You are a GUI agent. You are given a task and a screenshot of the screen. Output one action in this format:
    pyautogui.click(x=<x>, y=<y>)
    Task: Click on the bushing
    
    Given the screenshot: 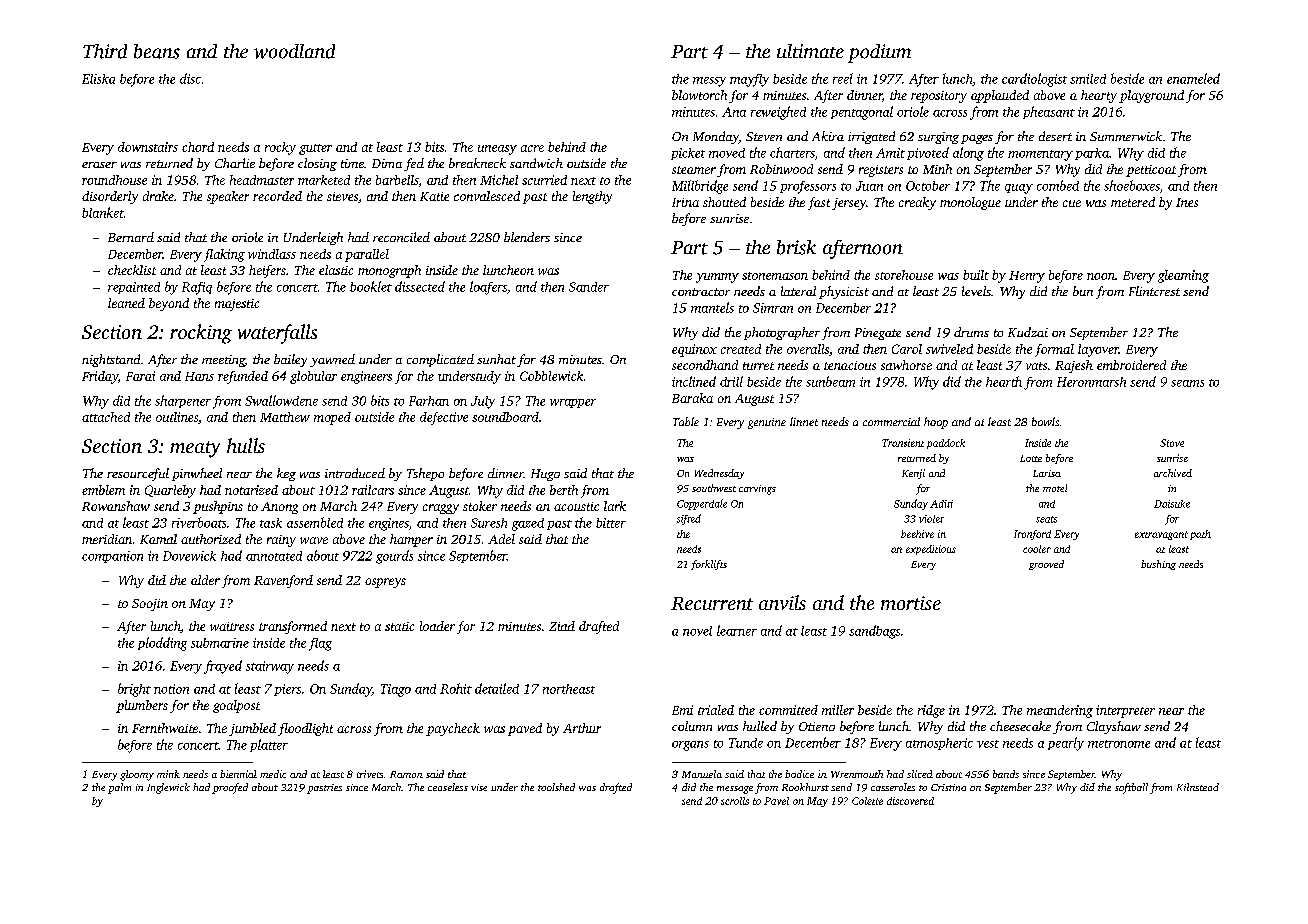 What is the action you would take?
    pyautogui.click(x=1158, y=565)
